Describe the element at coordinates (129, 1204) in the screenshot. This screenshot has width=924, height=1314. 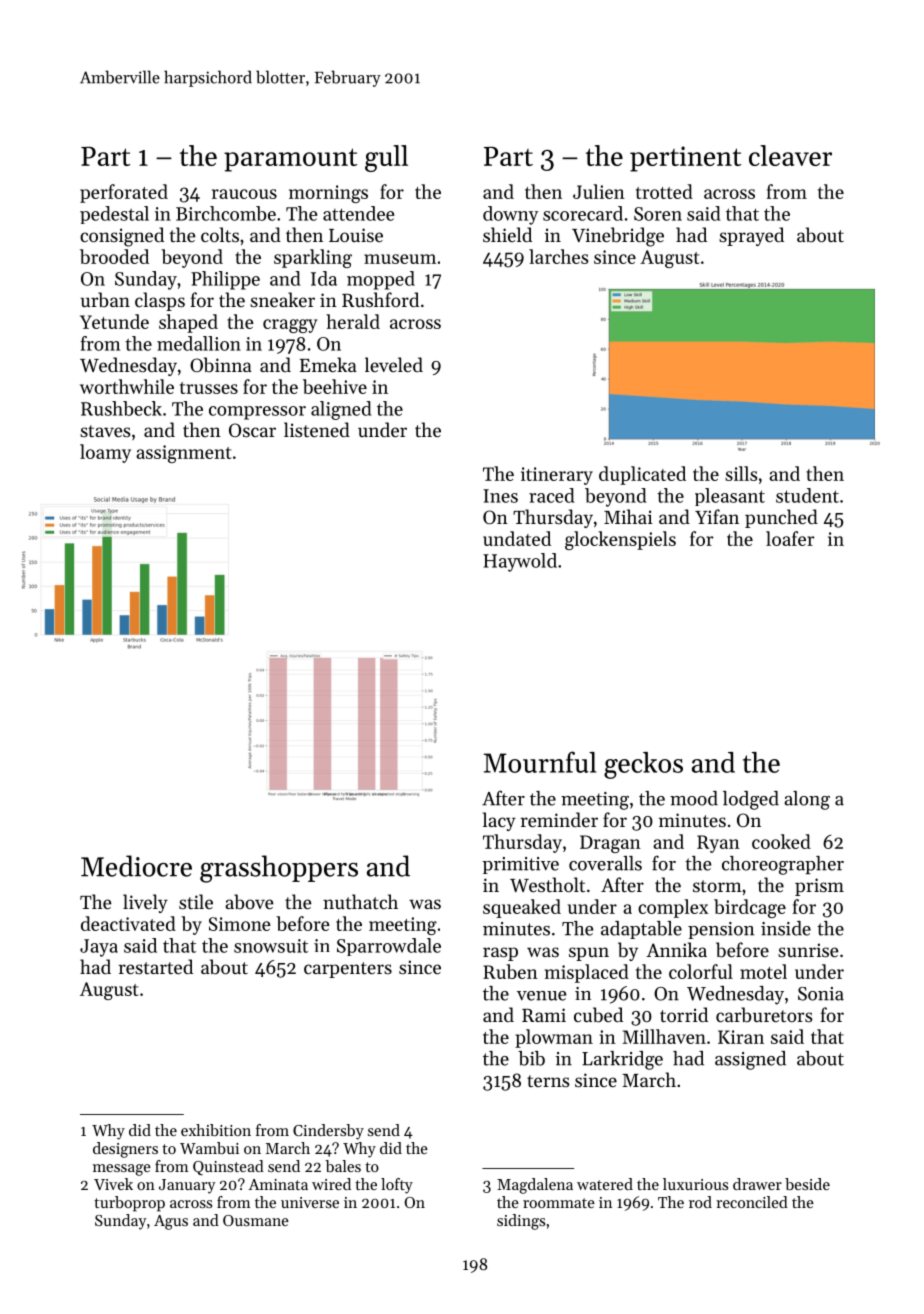
I see `turboprop` at that location.
